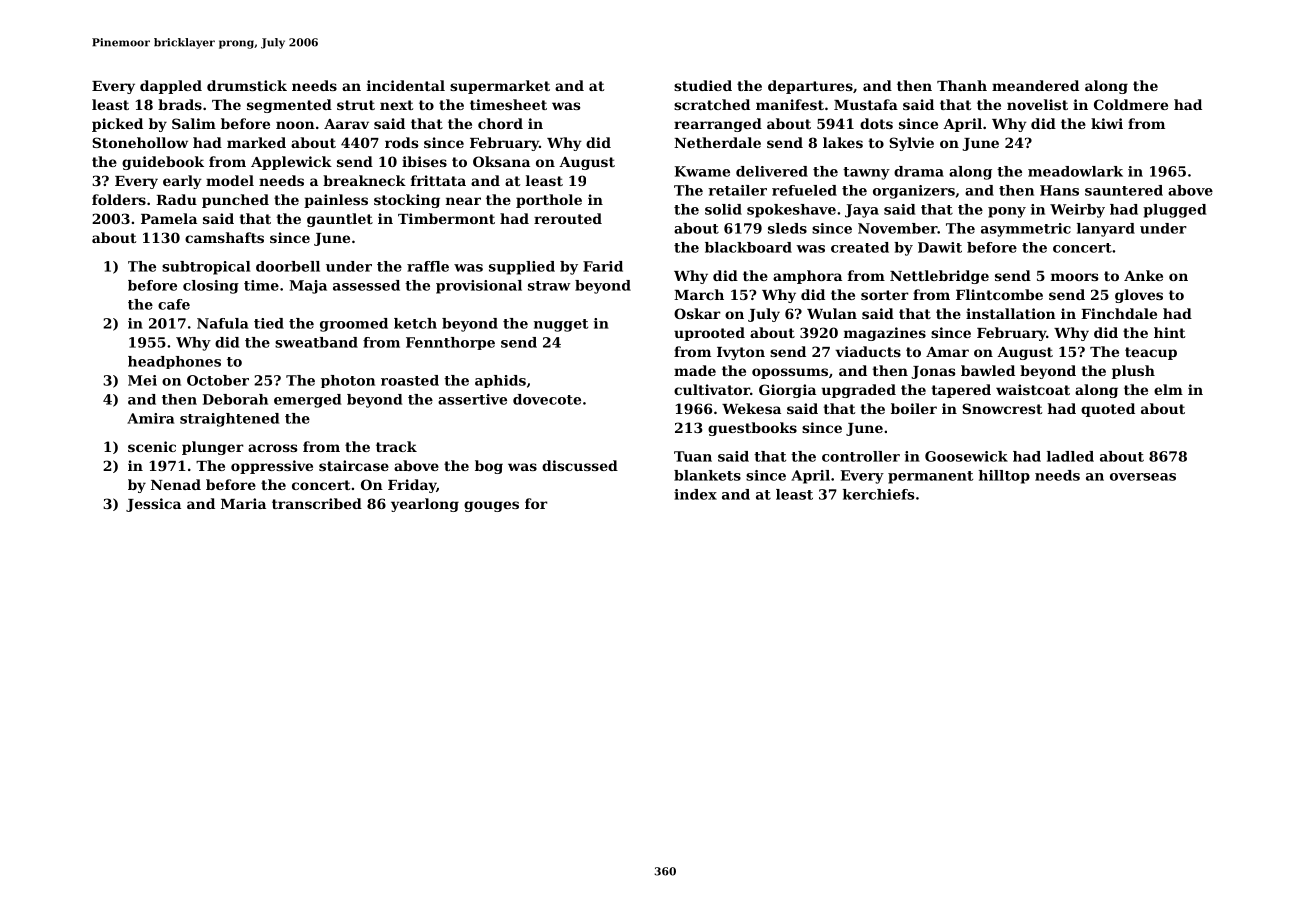  What do you see at coordinates (1143, 477) in the screenshot?
I see `overseas` at bounding box center [1143, 477].
